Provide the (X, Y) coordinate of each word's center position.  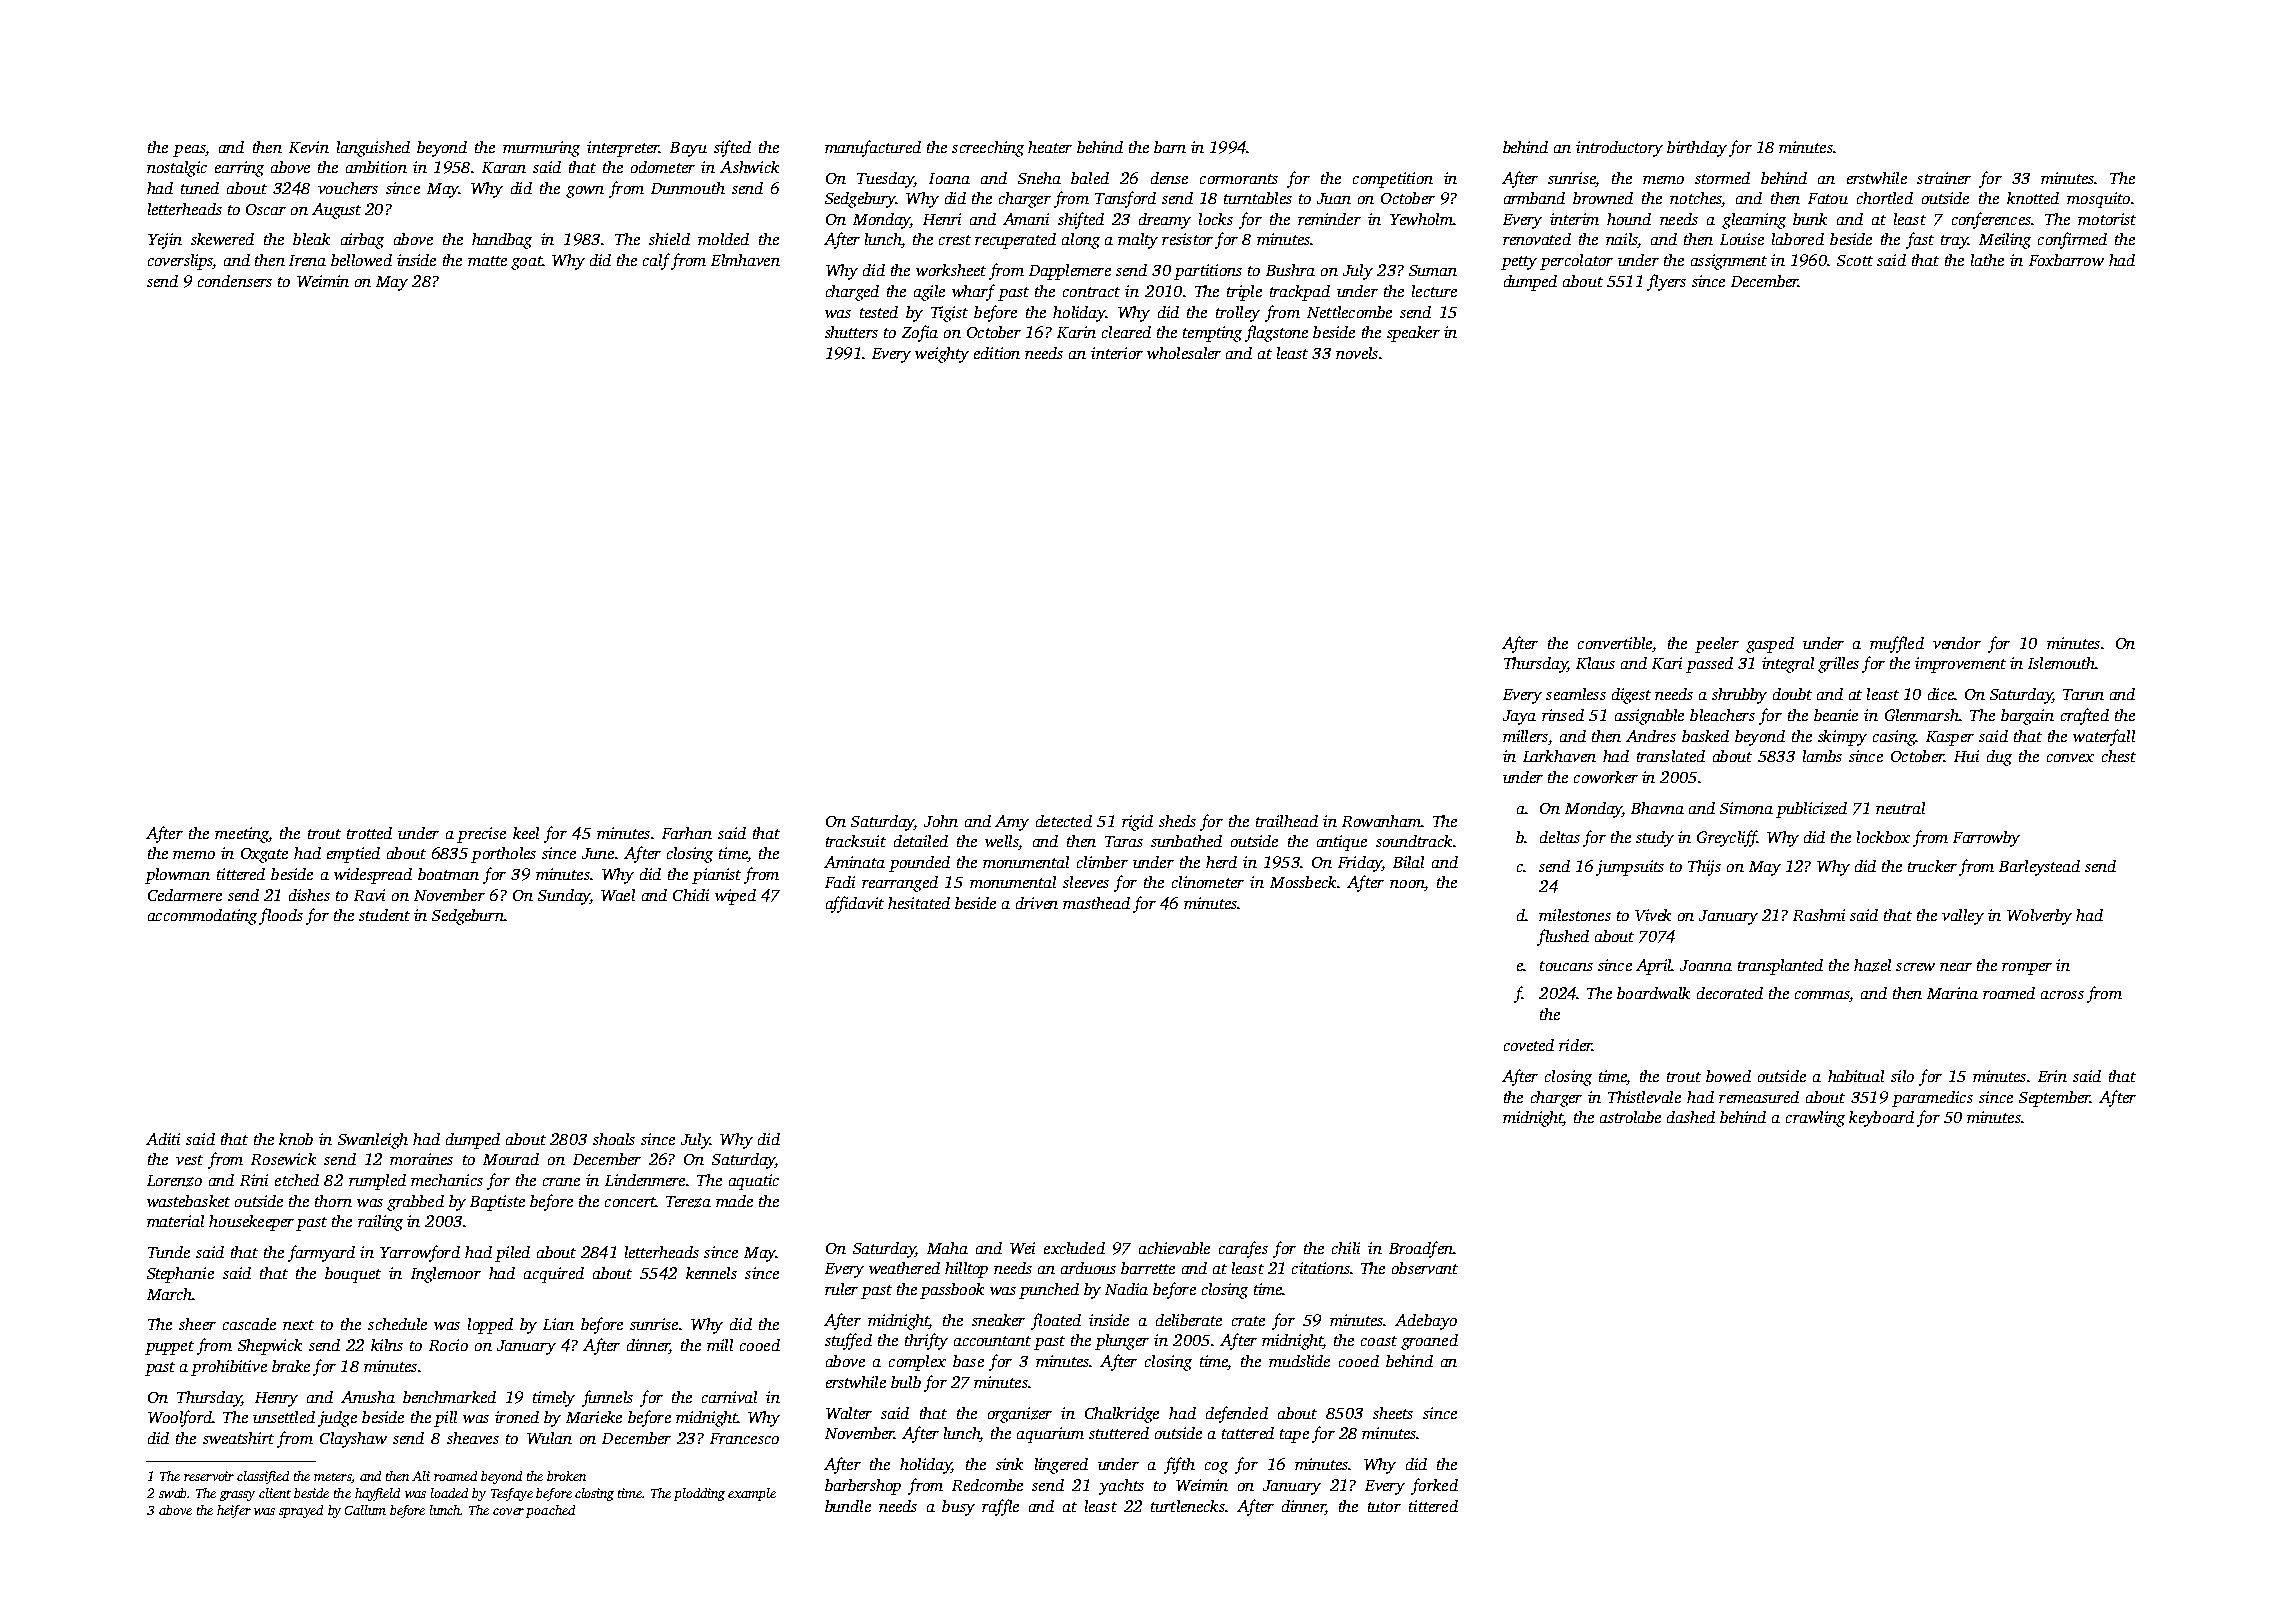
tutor (1384, 1507)
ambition (376, 167)
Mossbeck (1303, 882)
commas (1823, 996)
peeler (1717, 645)
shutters (851, 332)
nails (1622, 240)
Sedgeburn (468, 917)
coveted (1529, 1045)
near (1956, 967)
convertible (1615, 643)
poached (550, 1511)
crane (561, 1182)
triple (1244, 293)
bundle (848, 1506)
